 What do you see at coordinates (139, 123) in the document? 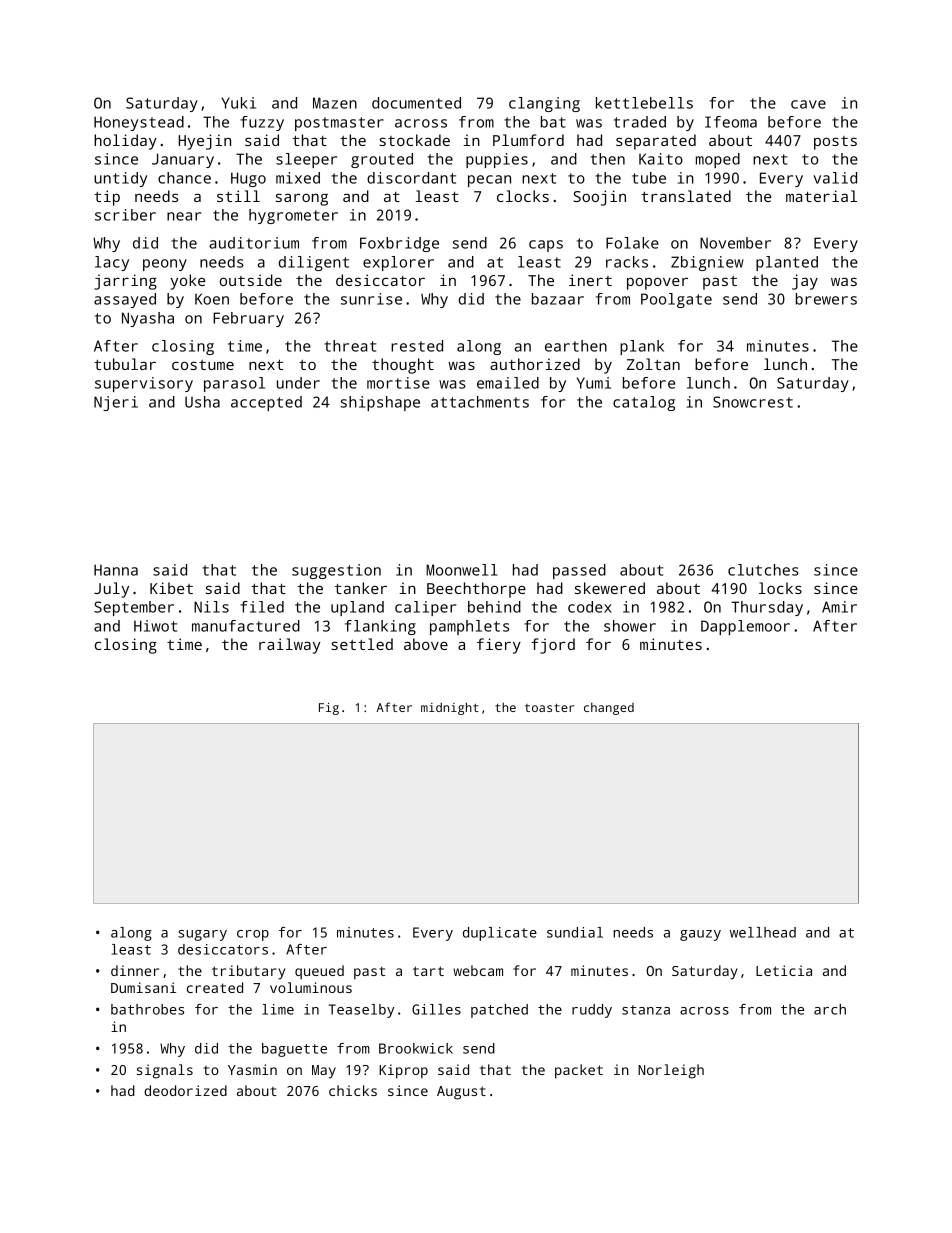
I see `Honeystead` at bounding box center [139, 123].
